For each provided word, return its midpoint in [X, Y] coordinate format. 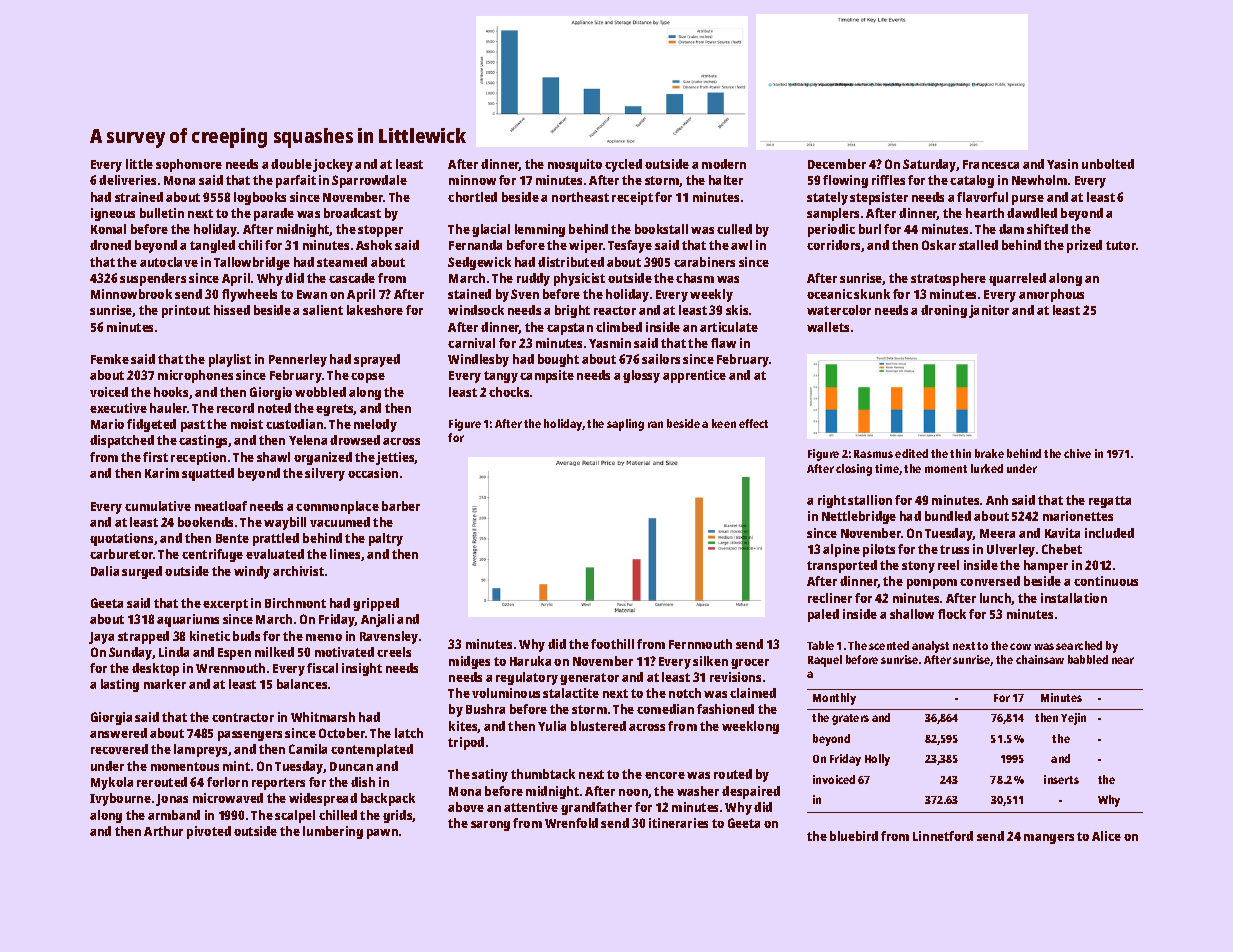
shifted [1047, 229]
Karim [162, 473]
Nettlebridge [859, 517]
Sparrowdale [369, 181]
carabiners [704, 262]
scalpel [295, 816]
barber [401, 506]
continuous [1106, 581]
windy [252, 572]
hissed [232, 310]
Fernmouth [700, 644]
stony [918, 567]
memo [324, 637]
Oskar [939, 245]
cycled [623, 165]
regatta [1110, 502]
